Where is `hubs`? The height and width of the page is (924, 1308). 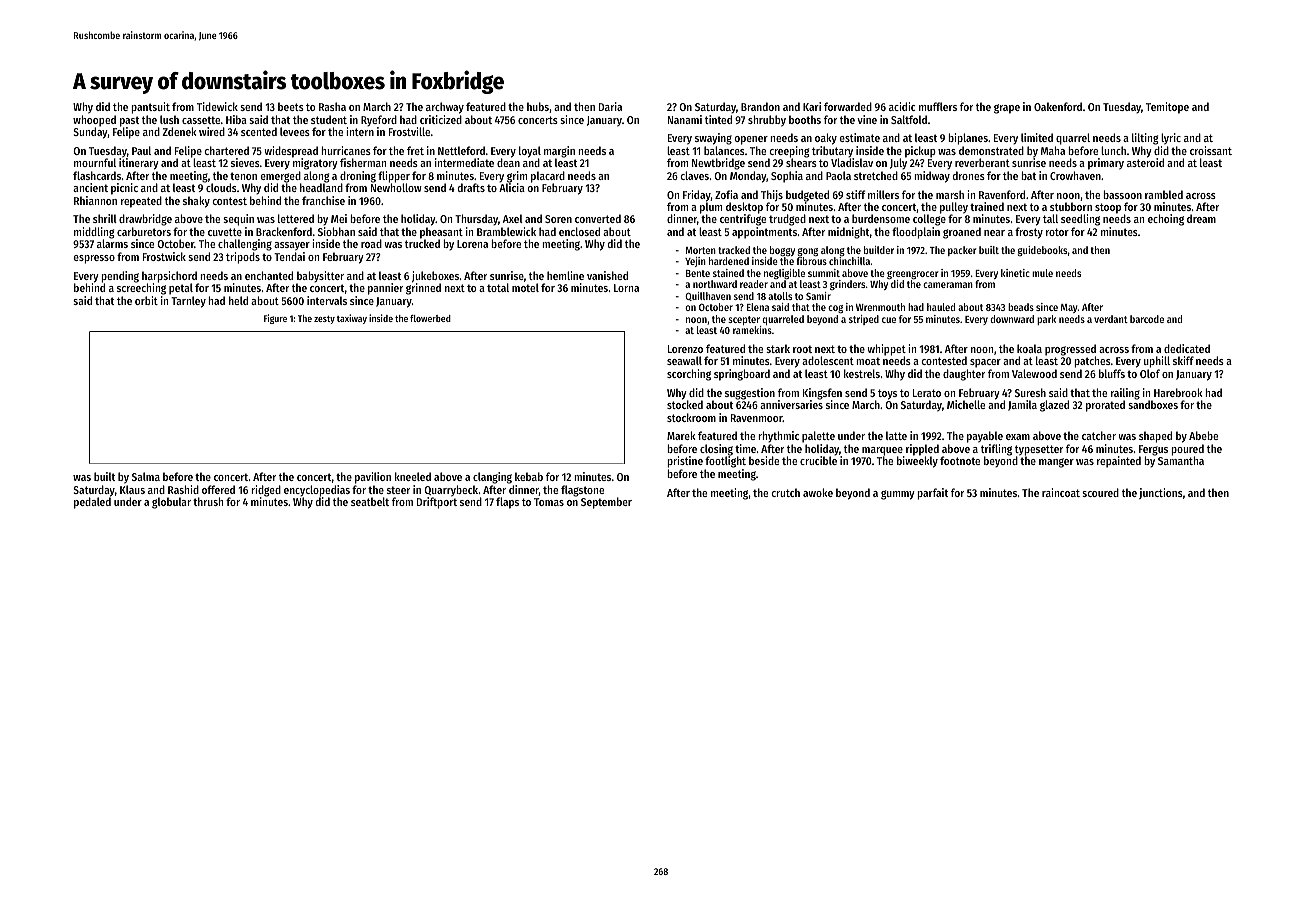 hubs is located at coordinates (538, 106).
